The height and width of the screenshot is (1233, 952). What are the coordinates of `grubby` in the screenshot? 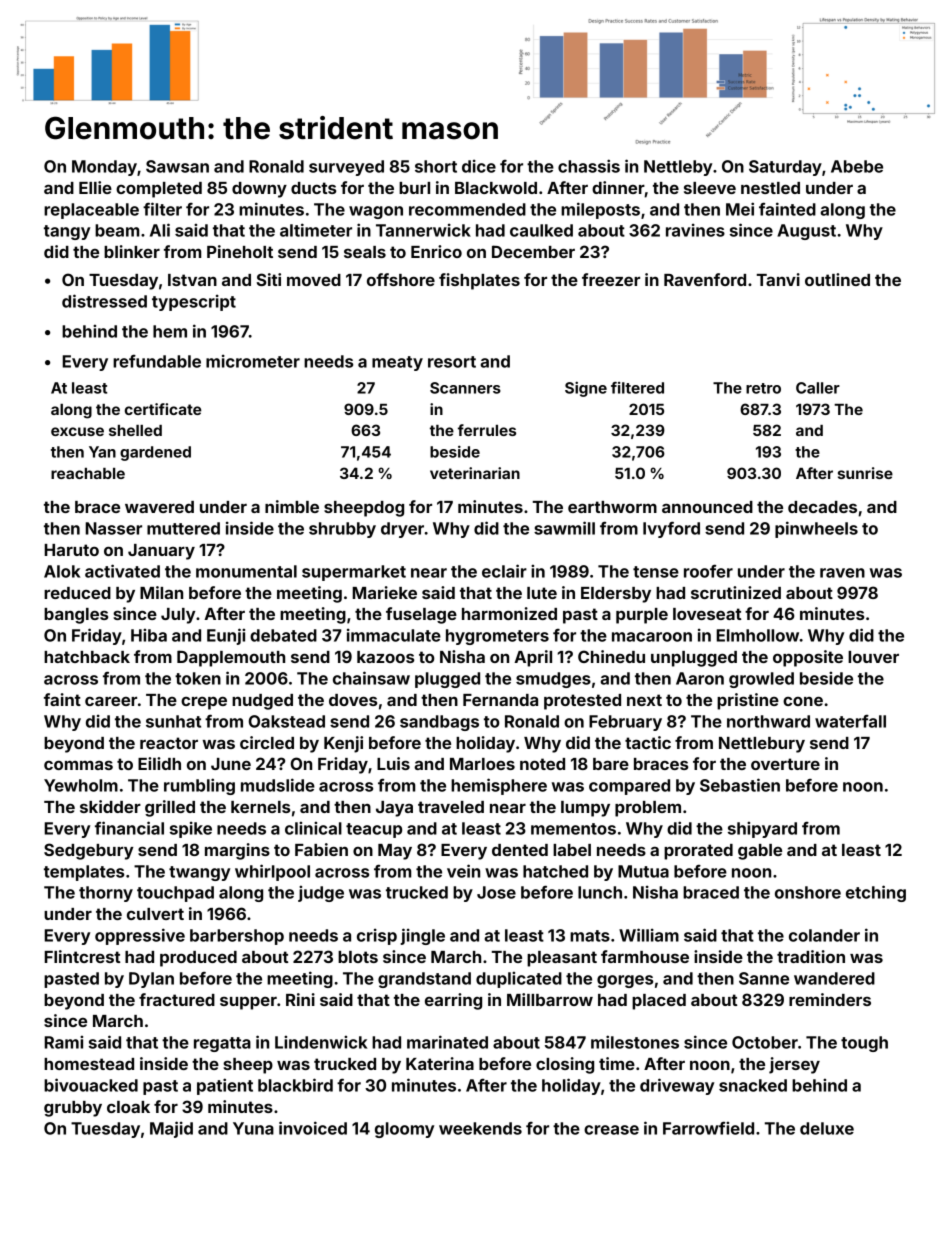 It's located at (73, 1109).
